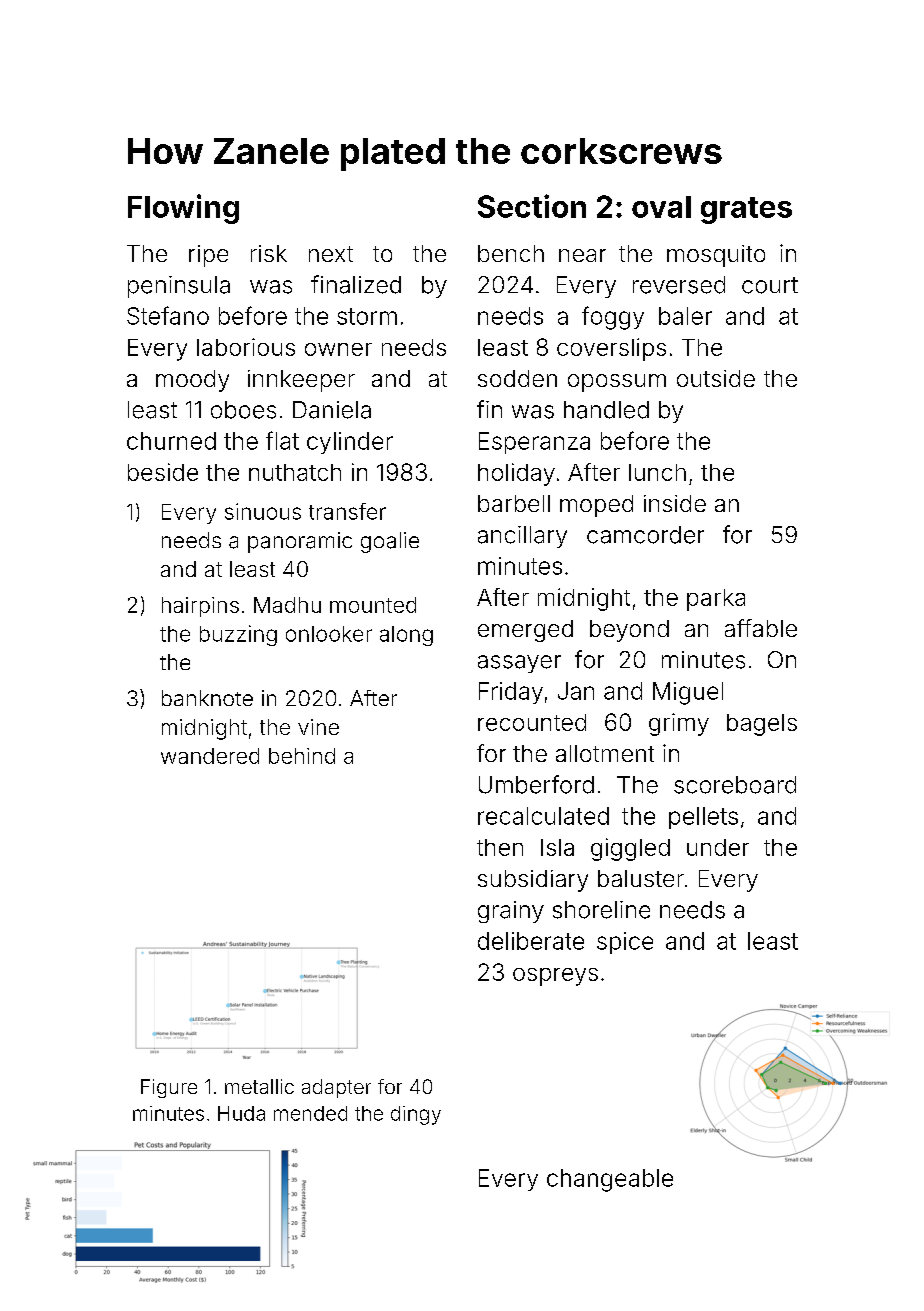 The height and width of the document is (1311, 924). What do you see at coordinates (287, 605) in the document?
I see `Madhu` at bounding box center [287, 605].
